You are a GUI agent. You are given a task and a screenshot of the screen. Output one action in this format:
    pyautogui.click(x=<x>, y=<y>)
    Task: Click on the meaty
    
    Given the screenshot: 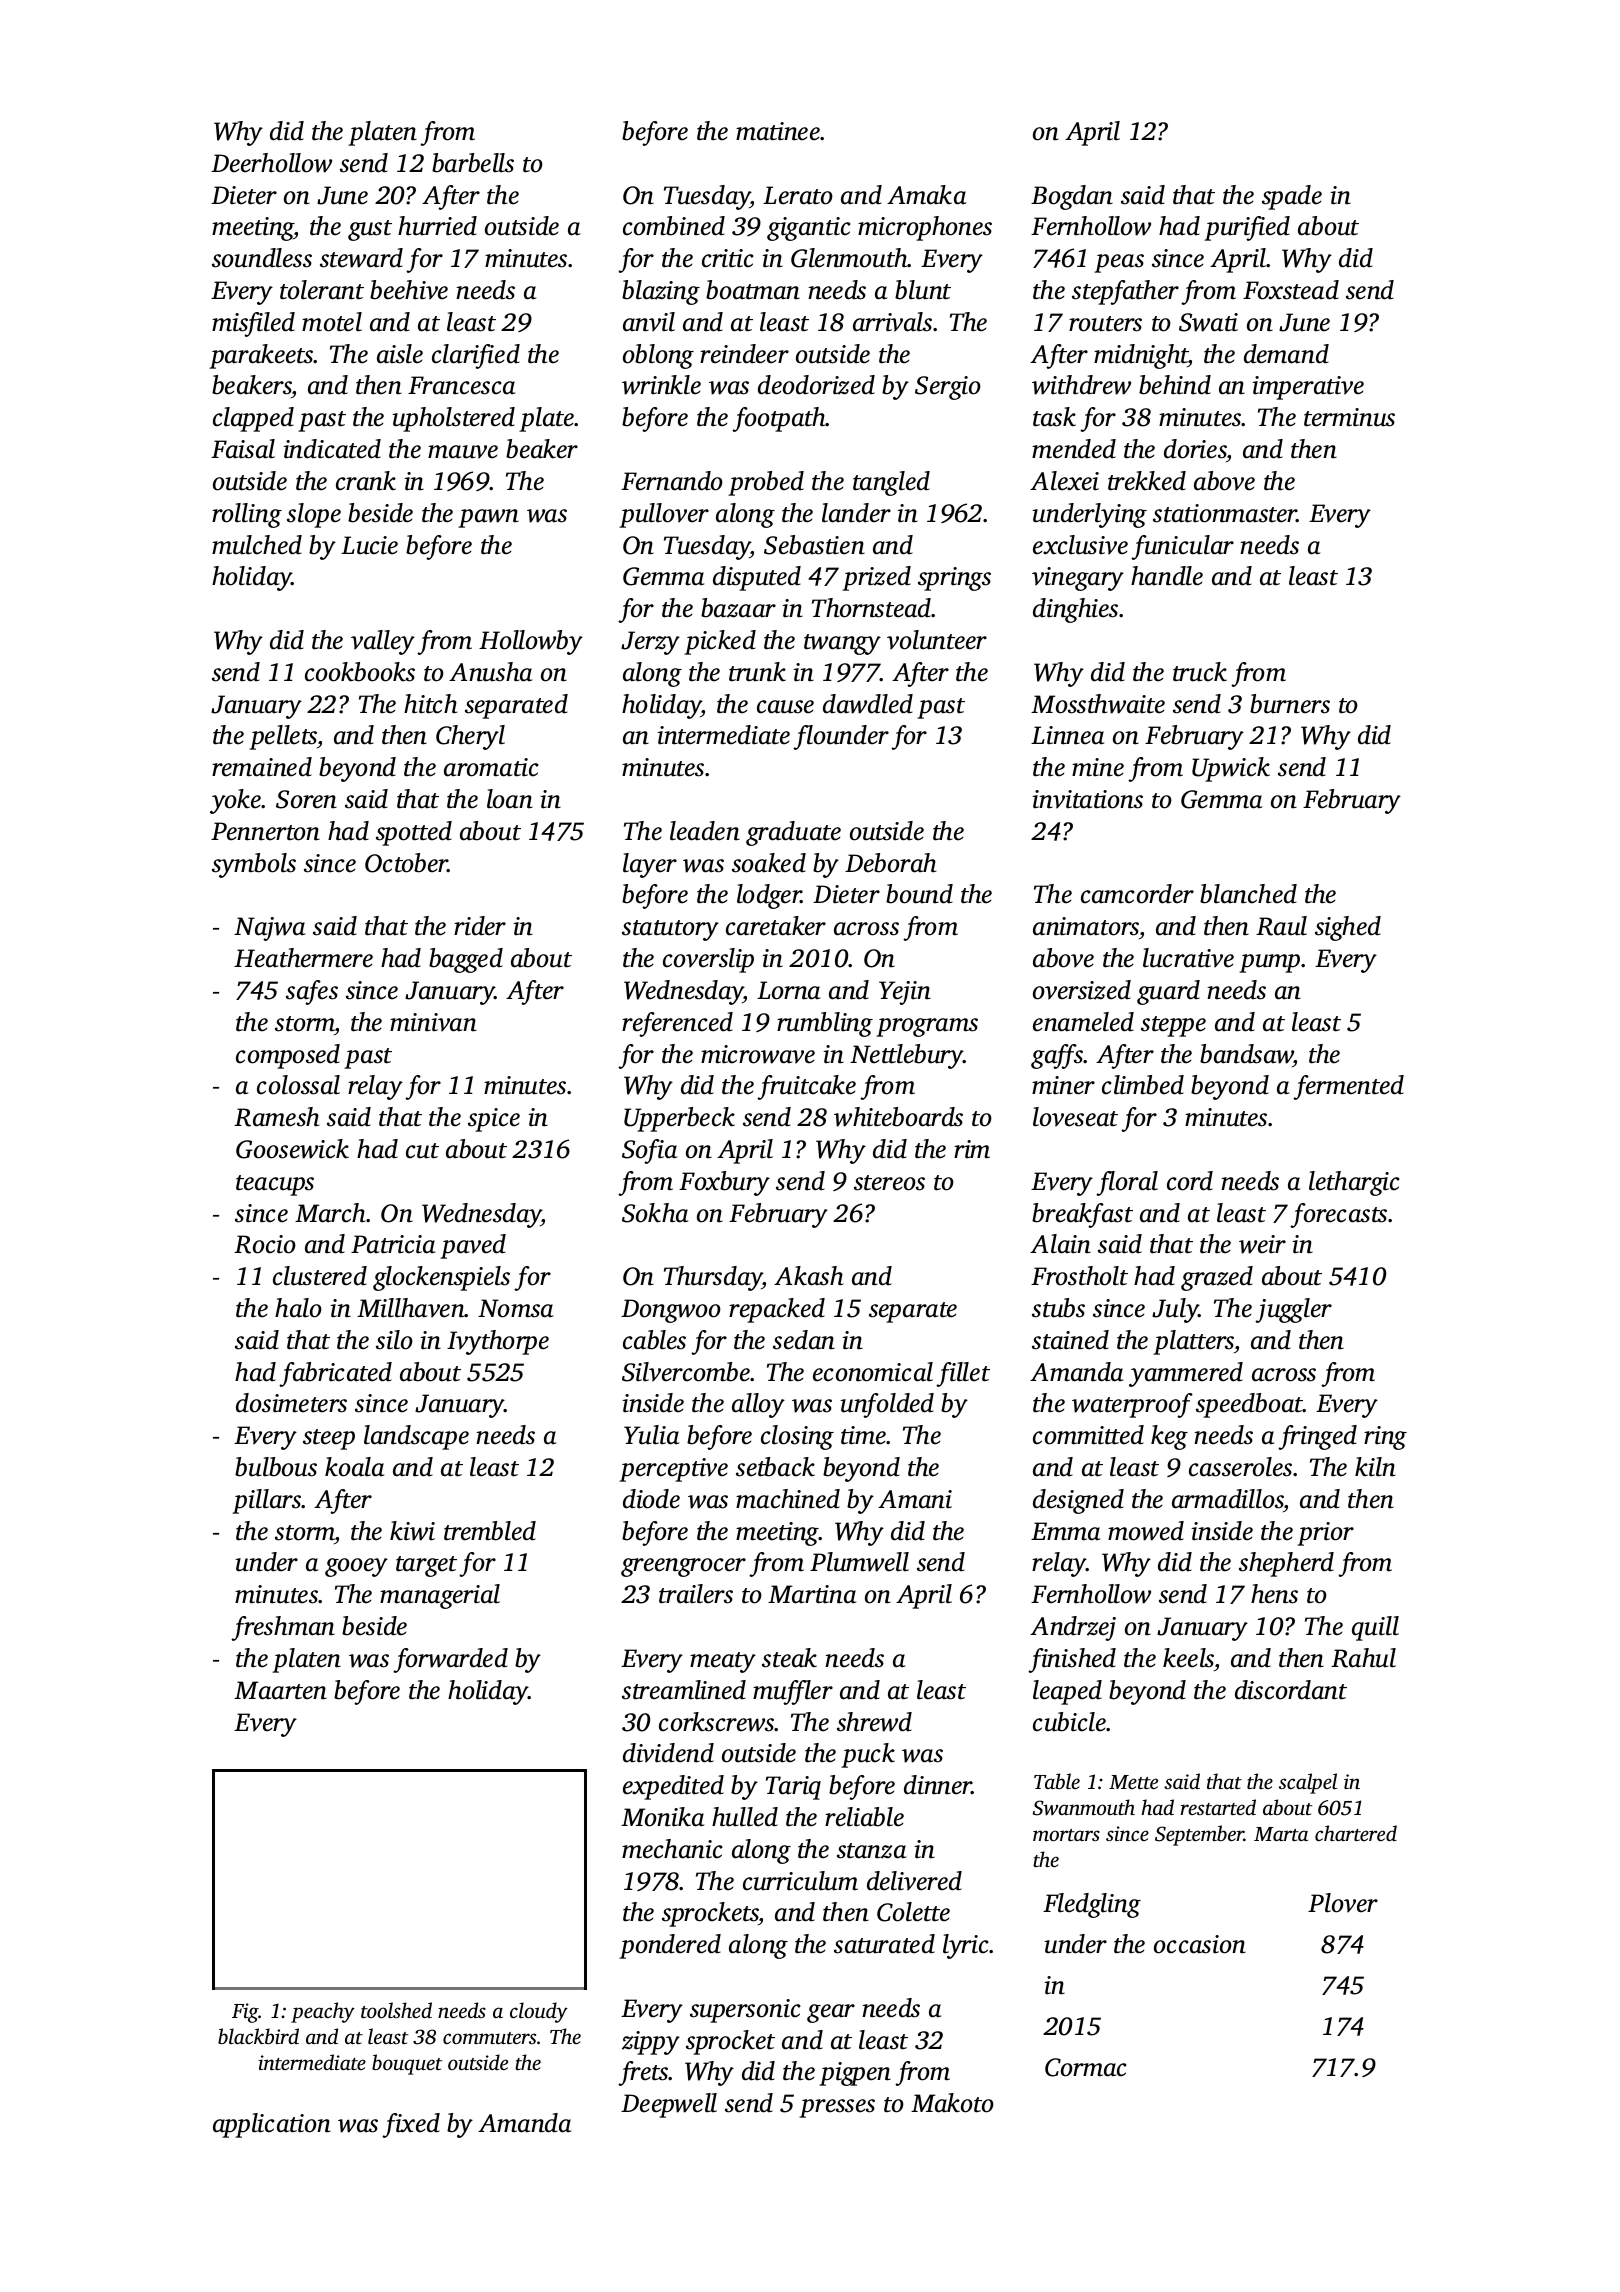 What is the action you would take?
    pyautogui.click(x=723, y=1662)
